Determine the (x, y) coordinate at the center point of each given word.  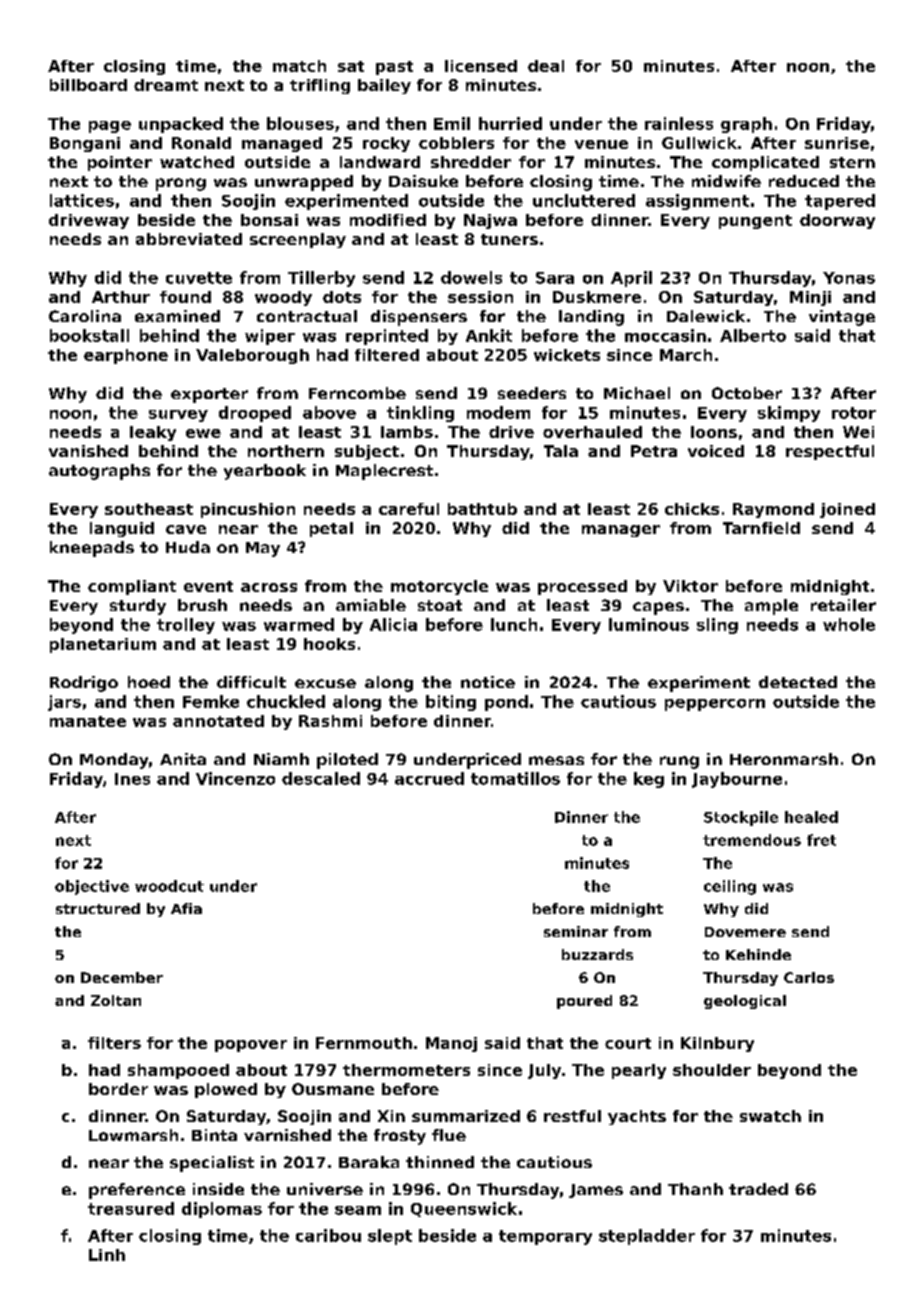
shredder (471, 162)
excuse (325, 683)
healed (811, 817)
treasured (131, 1208)
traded (758, 1189)
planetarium (103, 645)
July (544, 1071)
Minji (810, 298)
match (299, 66)
